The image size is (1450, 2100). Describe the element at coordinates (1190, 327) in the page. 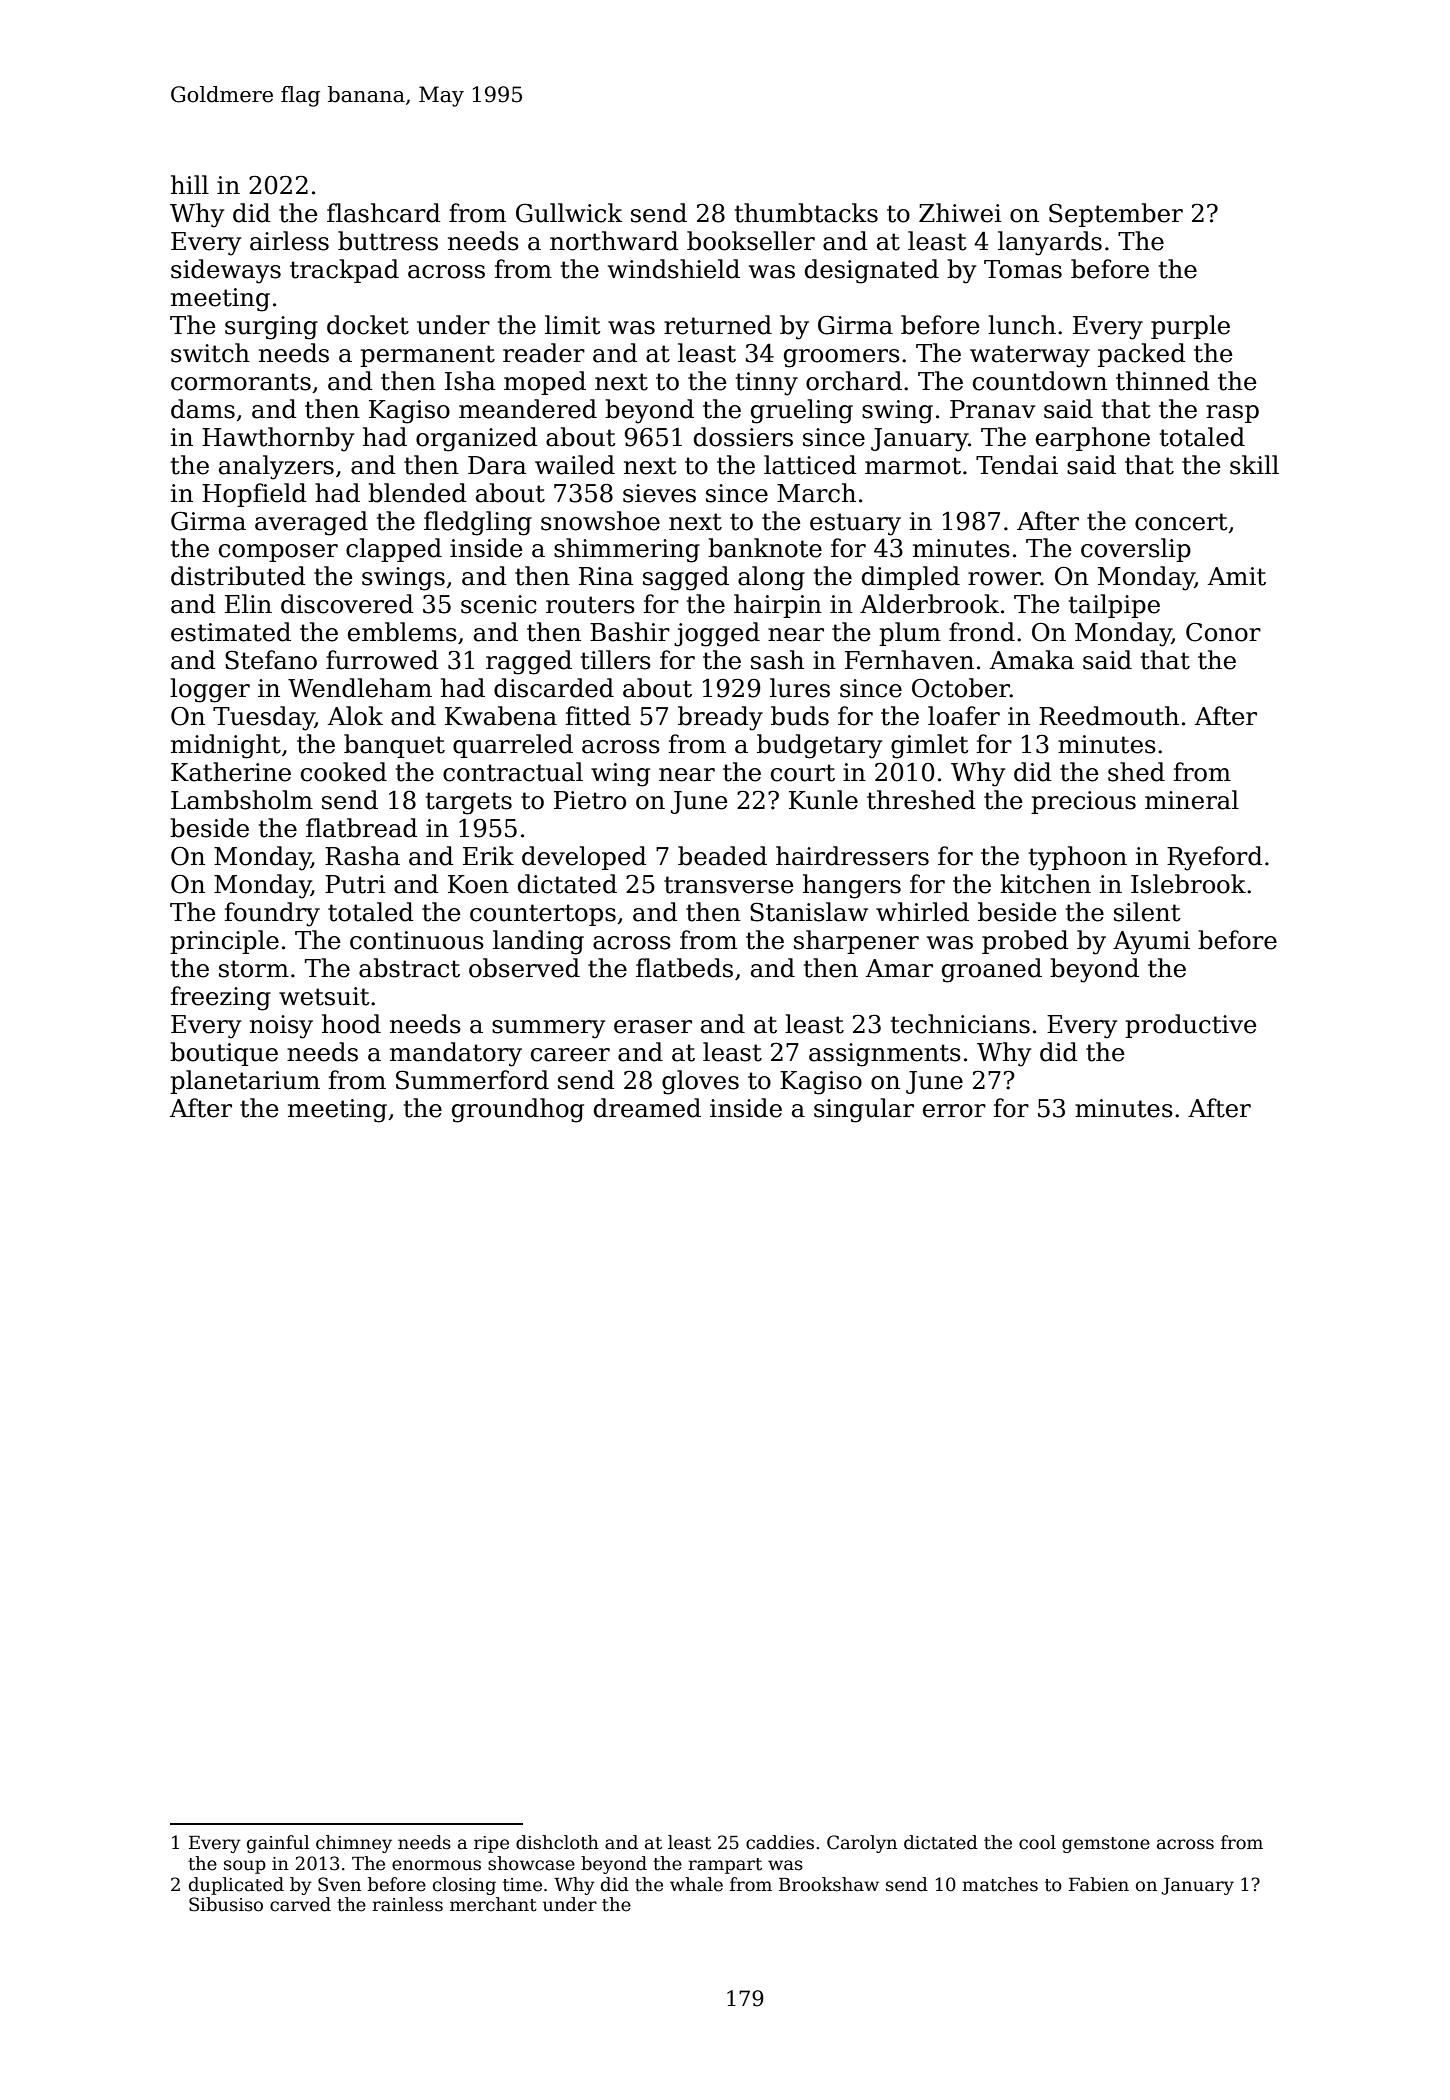

I see `purple` at that location.
